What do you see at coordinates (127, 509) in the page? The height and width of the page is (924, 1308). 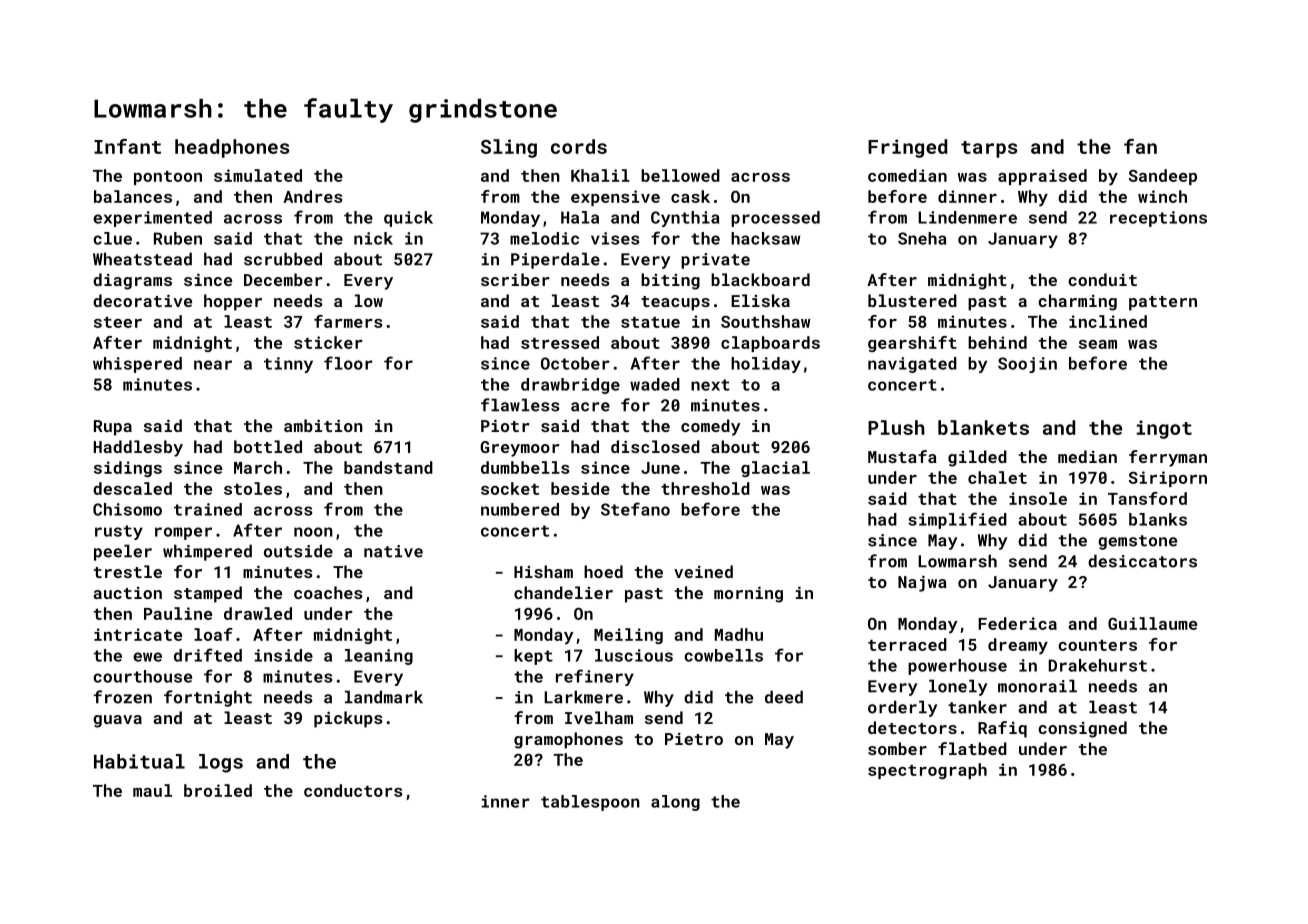 I see `Chisomo` at bounding box center [127, 509].
